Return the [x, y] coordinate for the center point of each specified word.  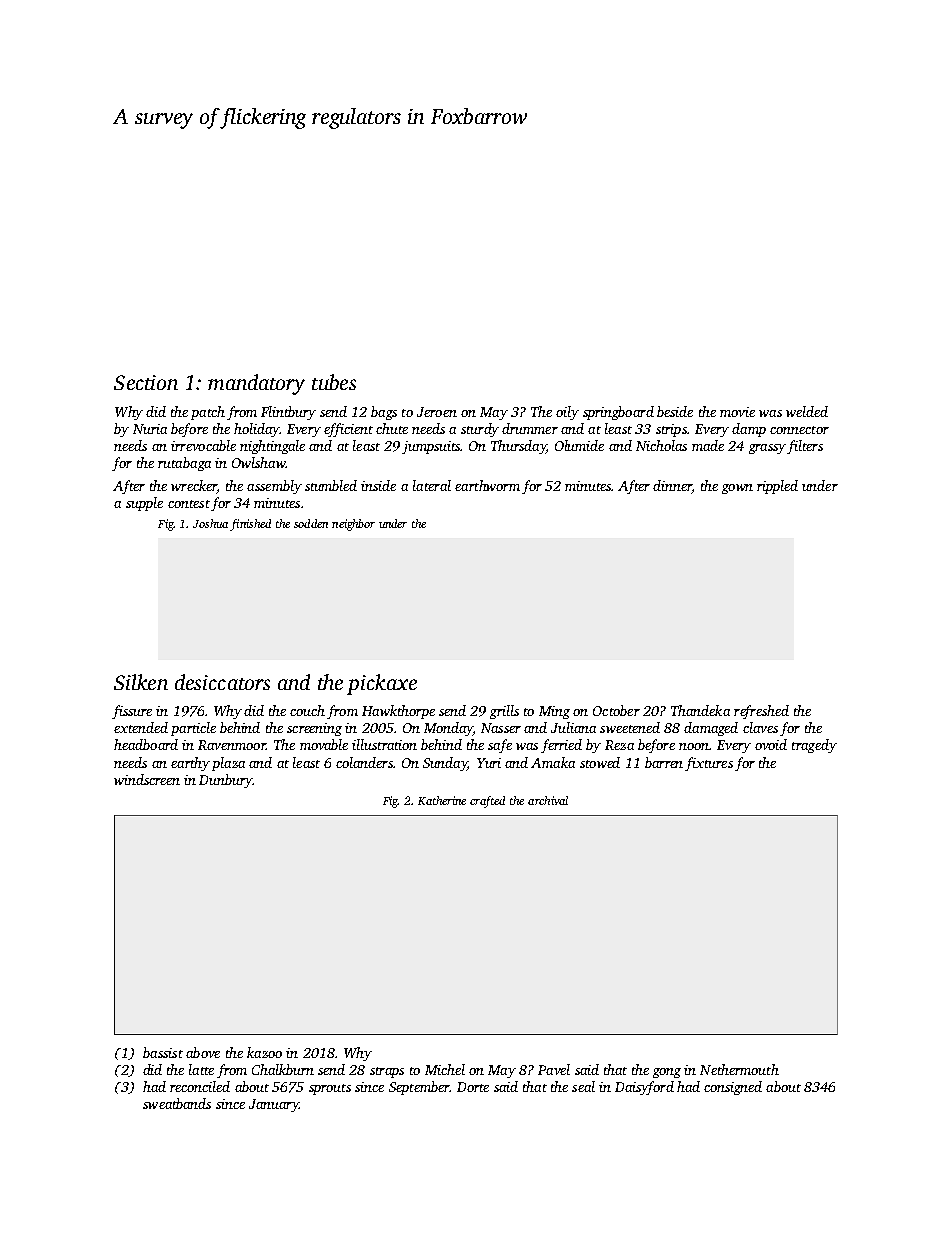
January [274, 1105]
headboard [146, 744]
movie [737, 412]
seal [583, 1086]
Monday [448, 729]
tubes [334, 382]
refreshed [761, 712]
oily [567, 413]
